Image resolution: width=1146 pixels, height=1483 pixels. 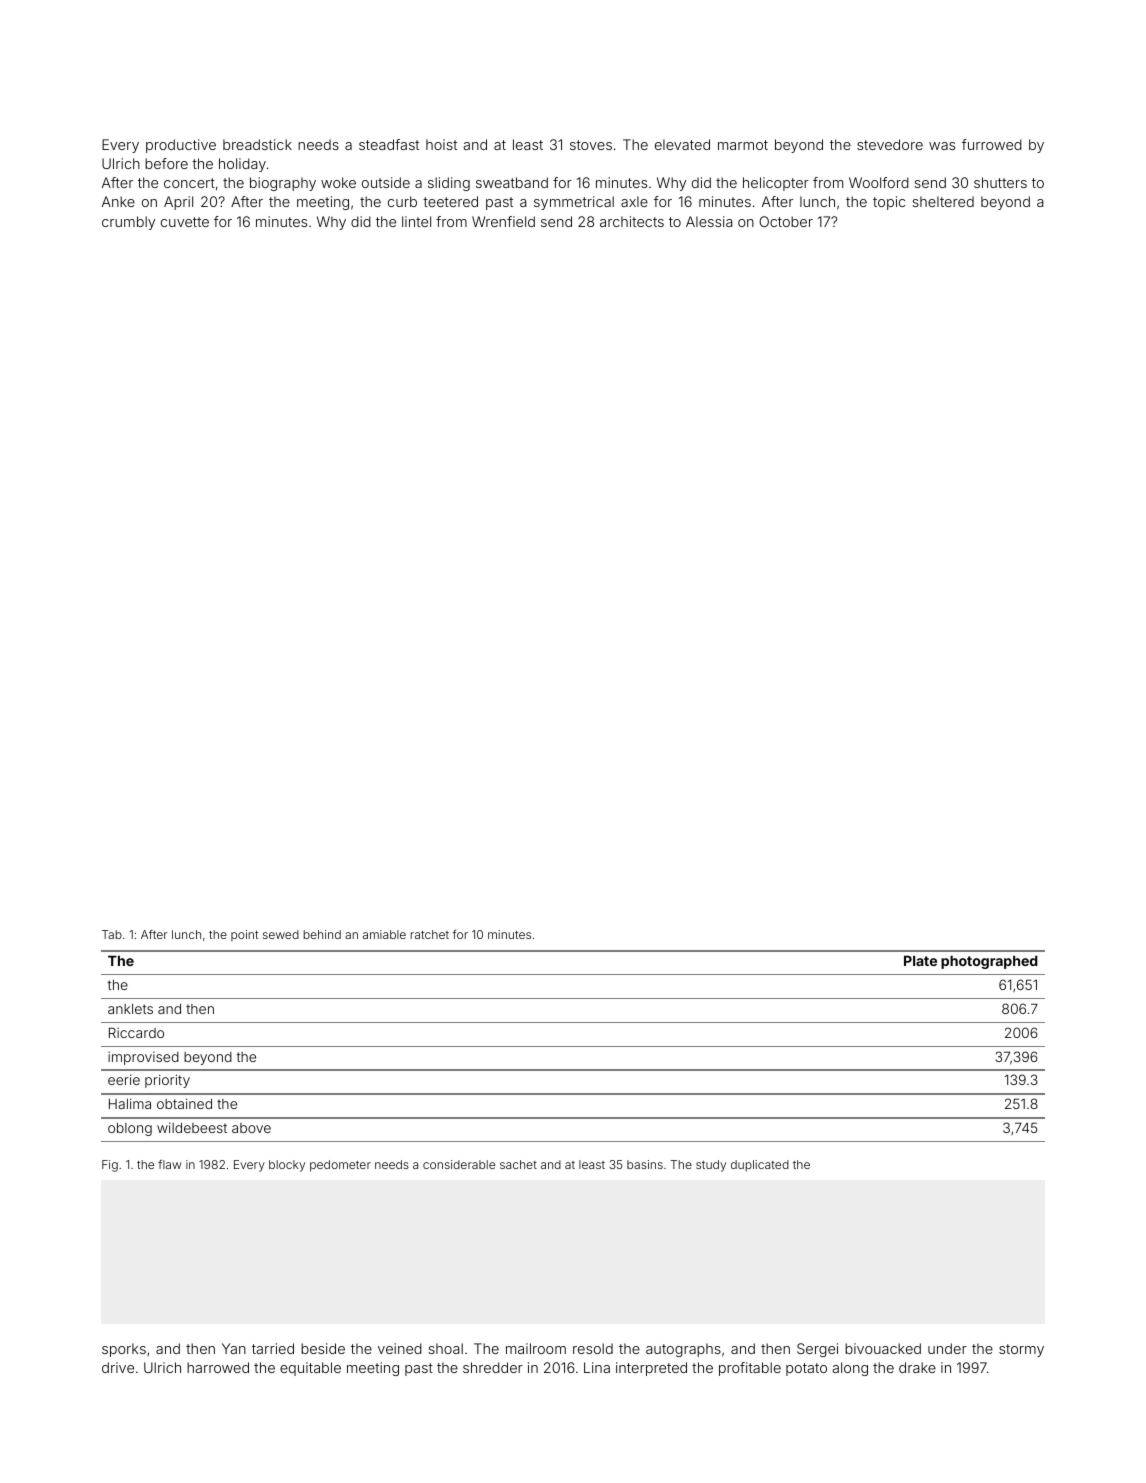 What do you see at coordinates (989, 962) in the screenshot?
I see `photographed` at bounding box center [989, 962].
